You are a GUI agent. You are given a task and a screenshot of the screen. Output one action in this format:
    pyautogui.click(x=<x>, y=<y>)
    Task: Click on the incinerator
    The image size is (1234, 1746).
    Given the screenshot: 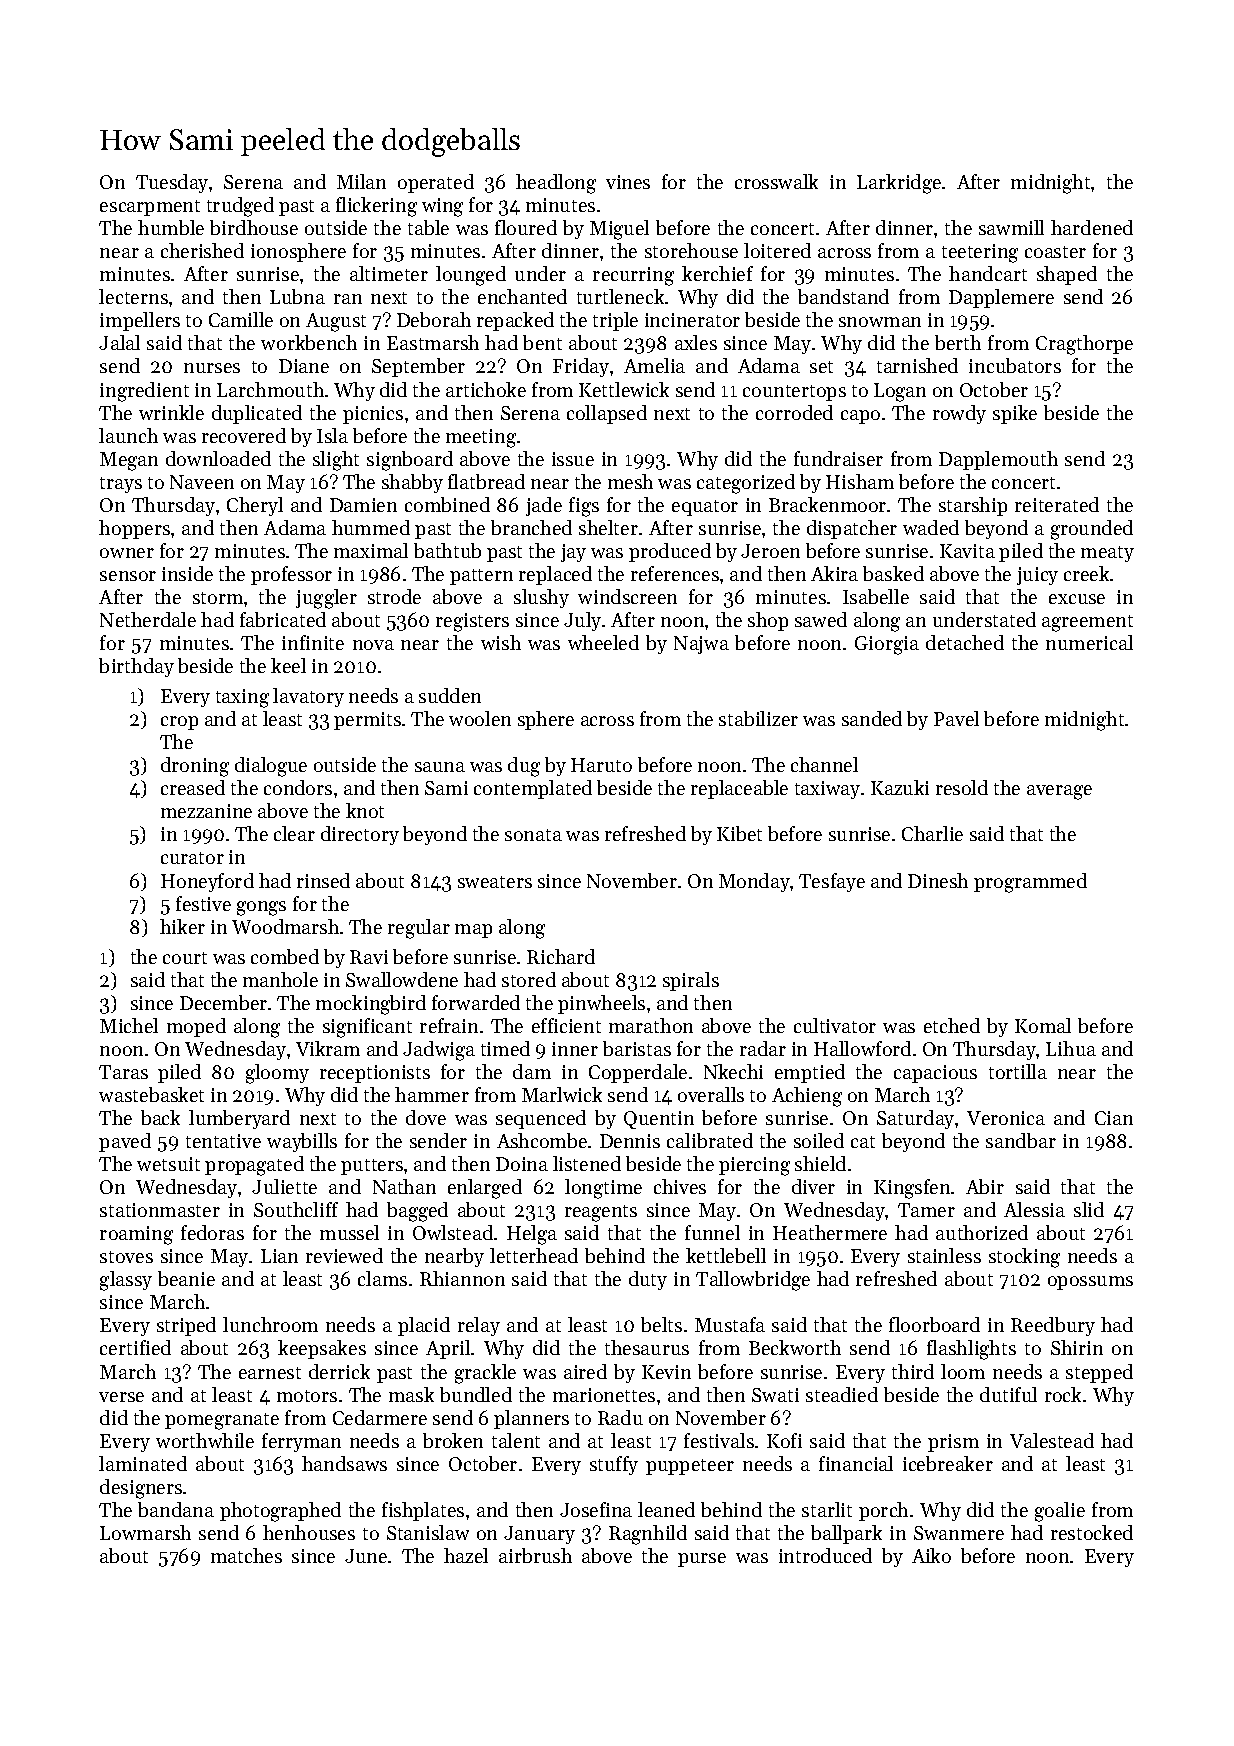 What is the action you would take?
    pyautogui.click(x=692, y=320)
